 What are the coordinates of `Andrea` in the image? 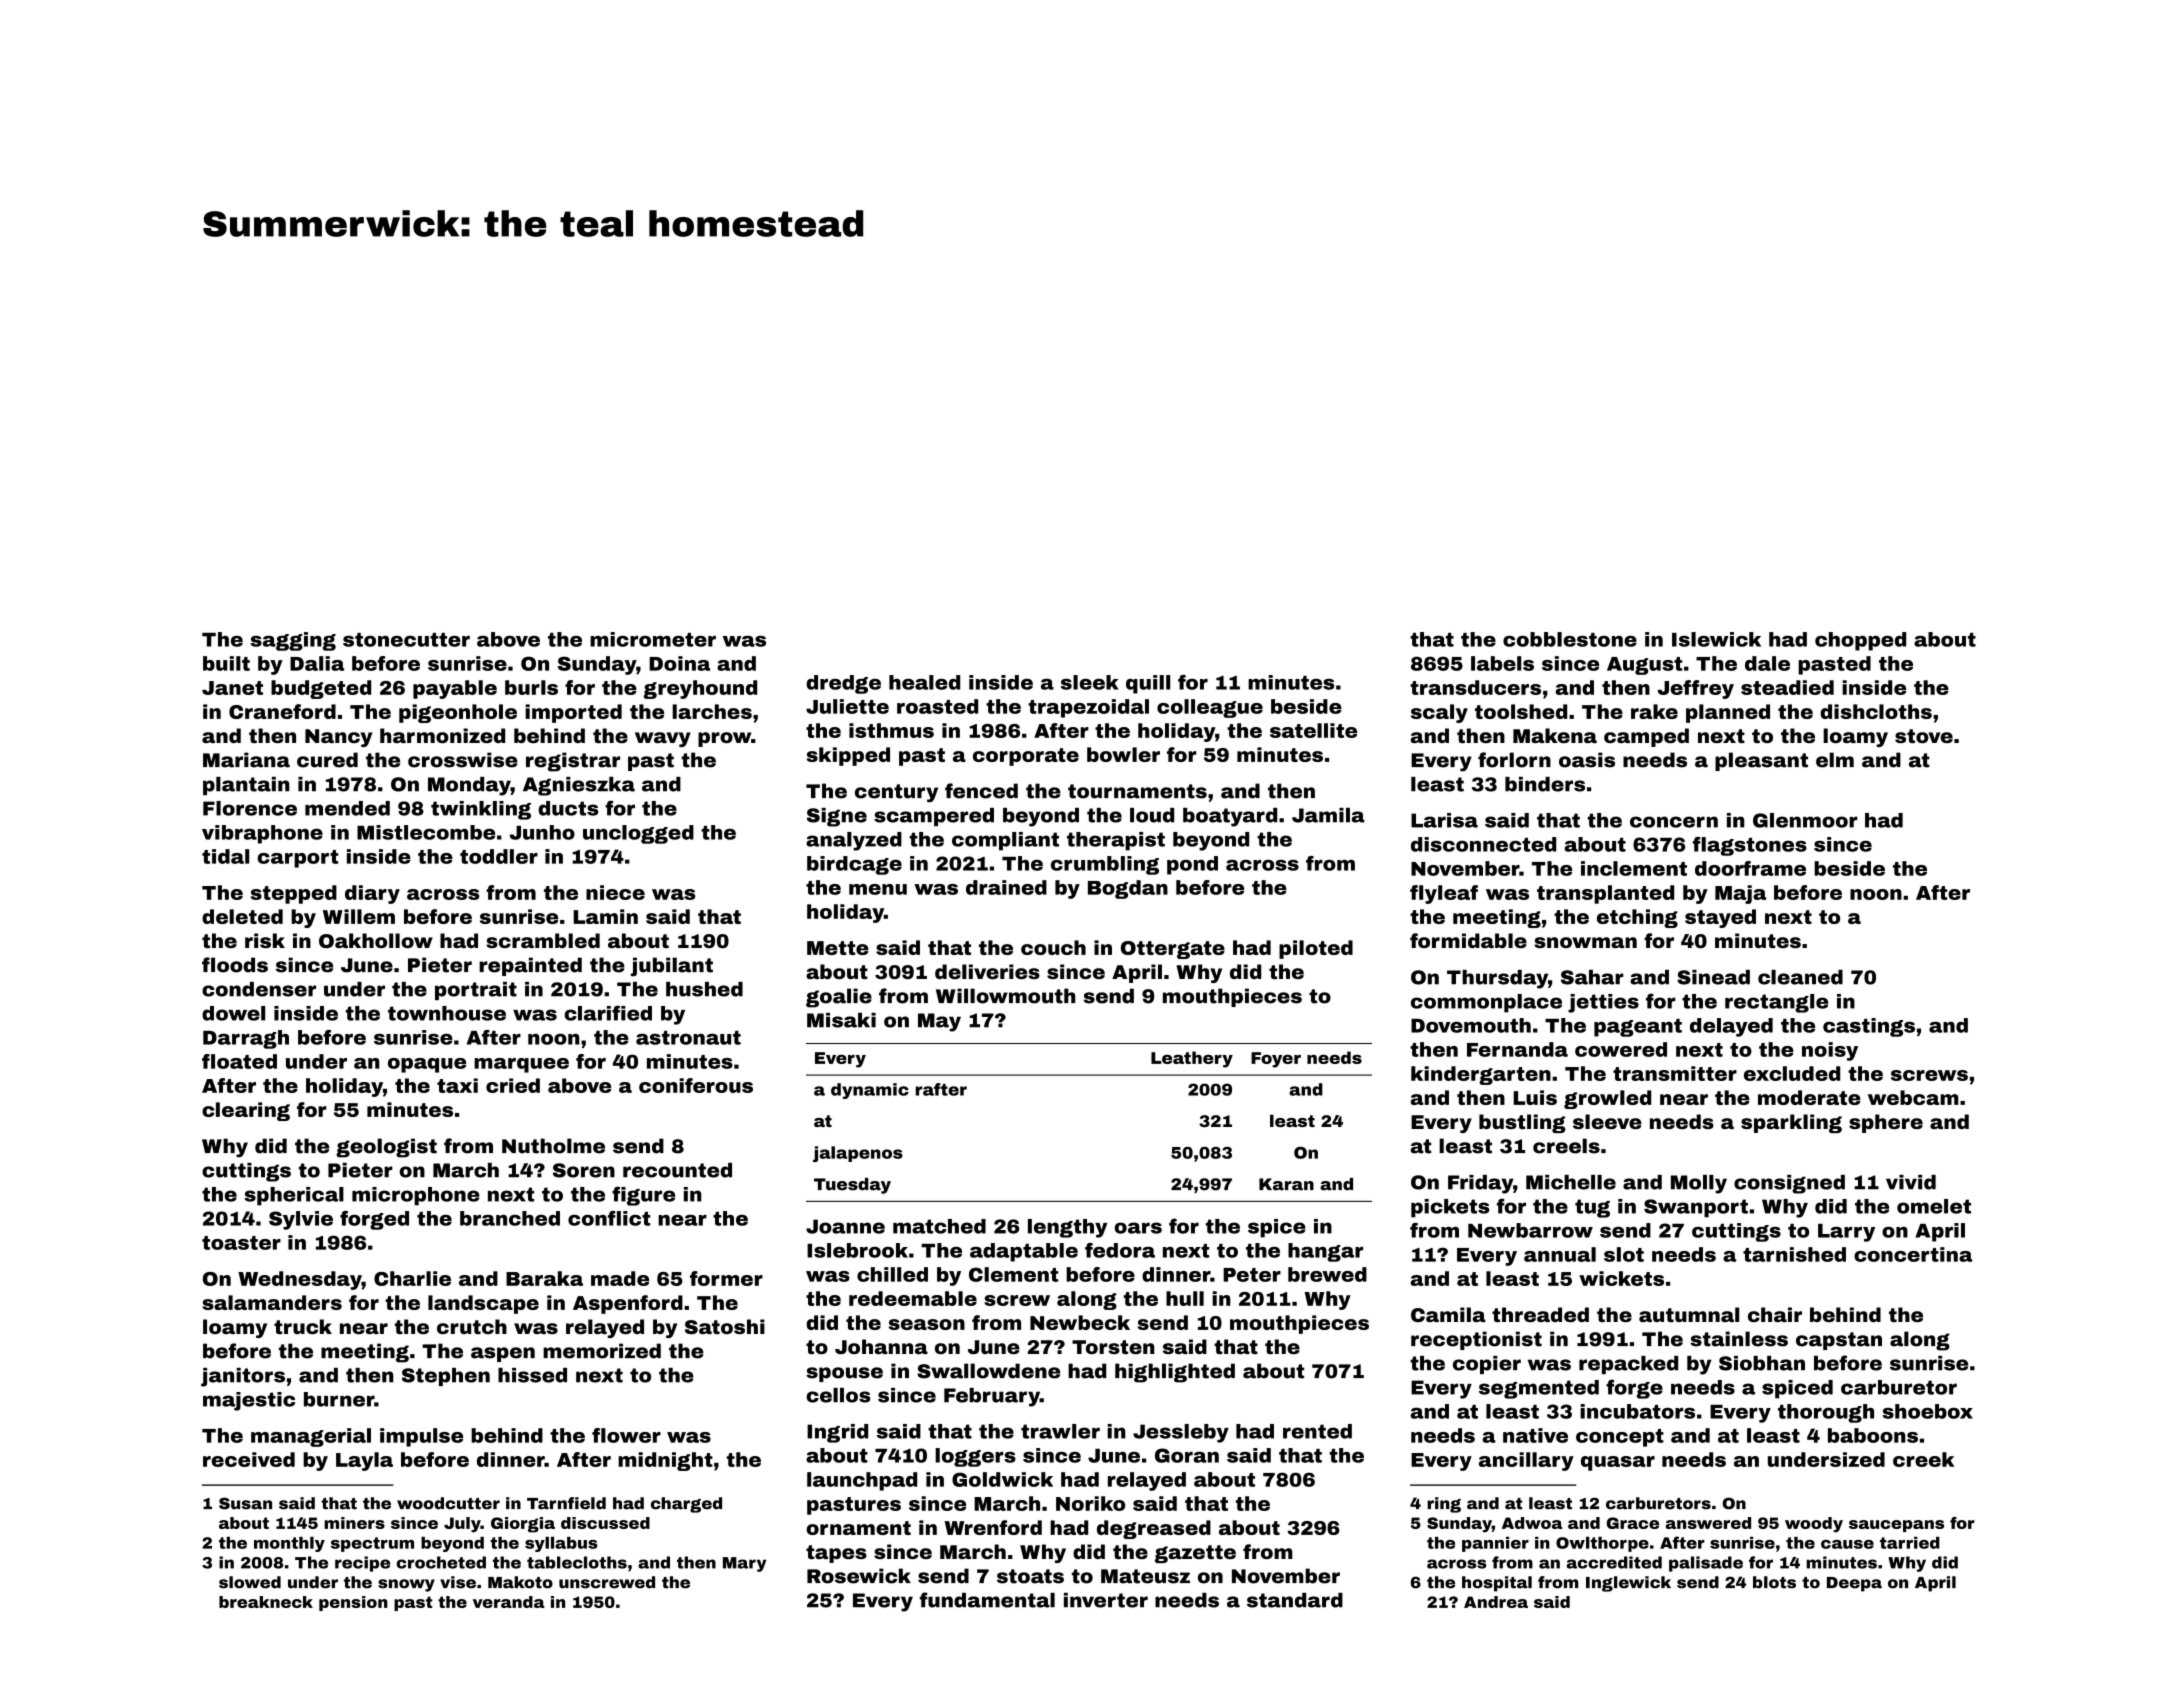 It's located at (1496, 1602).
